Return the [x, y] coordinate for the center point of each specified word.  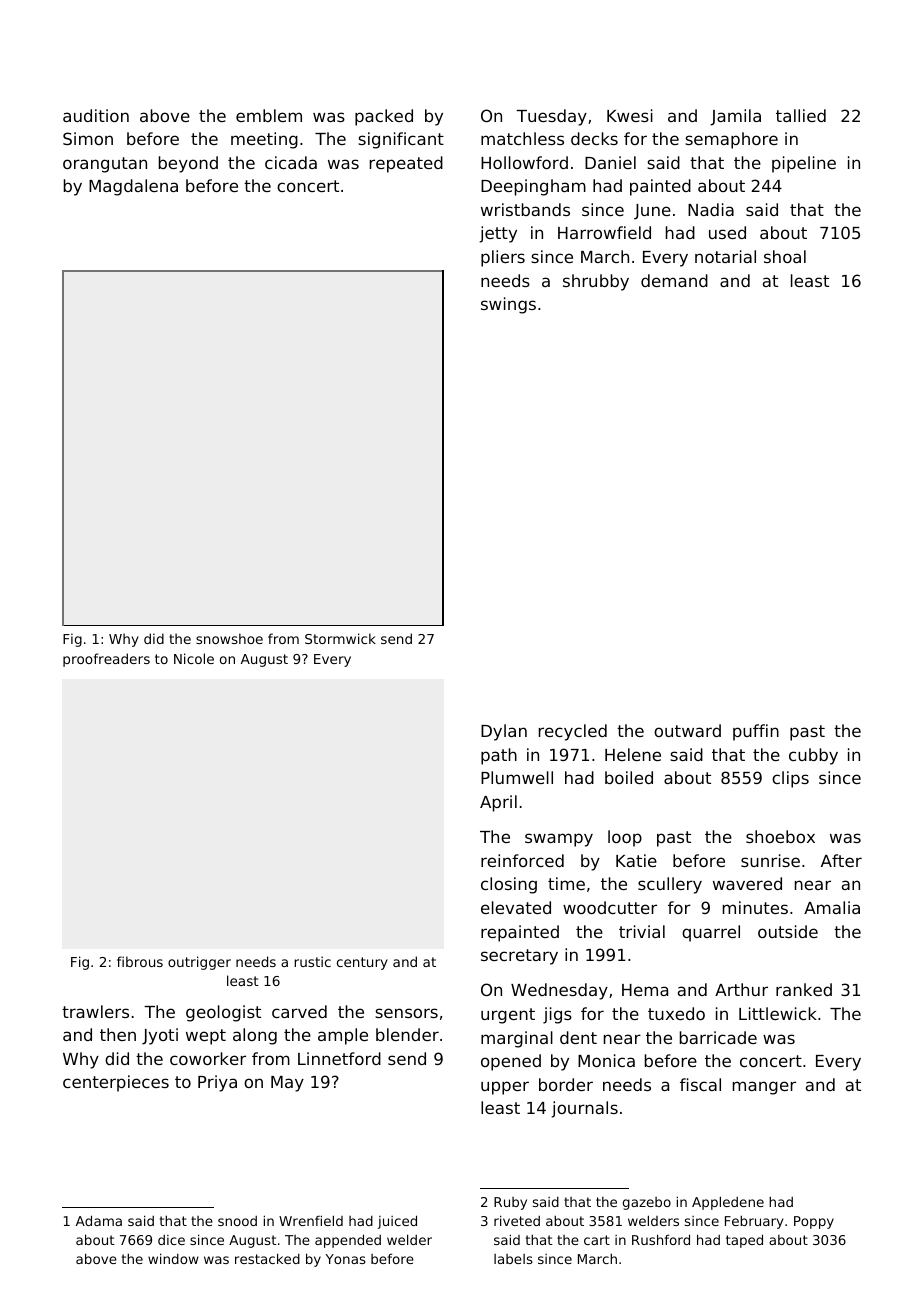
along [255, 1036]
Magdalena [133, 187]
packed [384, 117]
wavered [747, 883]
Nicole [194, 658]
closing [509, 885]
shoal [785, 256]
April [498, 803]
